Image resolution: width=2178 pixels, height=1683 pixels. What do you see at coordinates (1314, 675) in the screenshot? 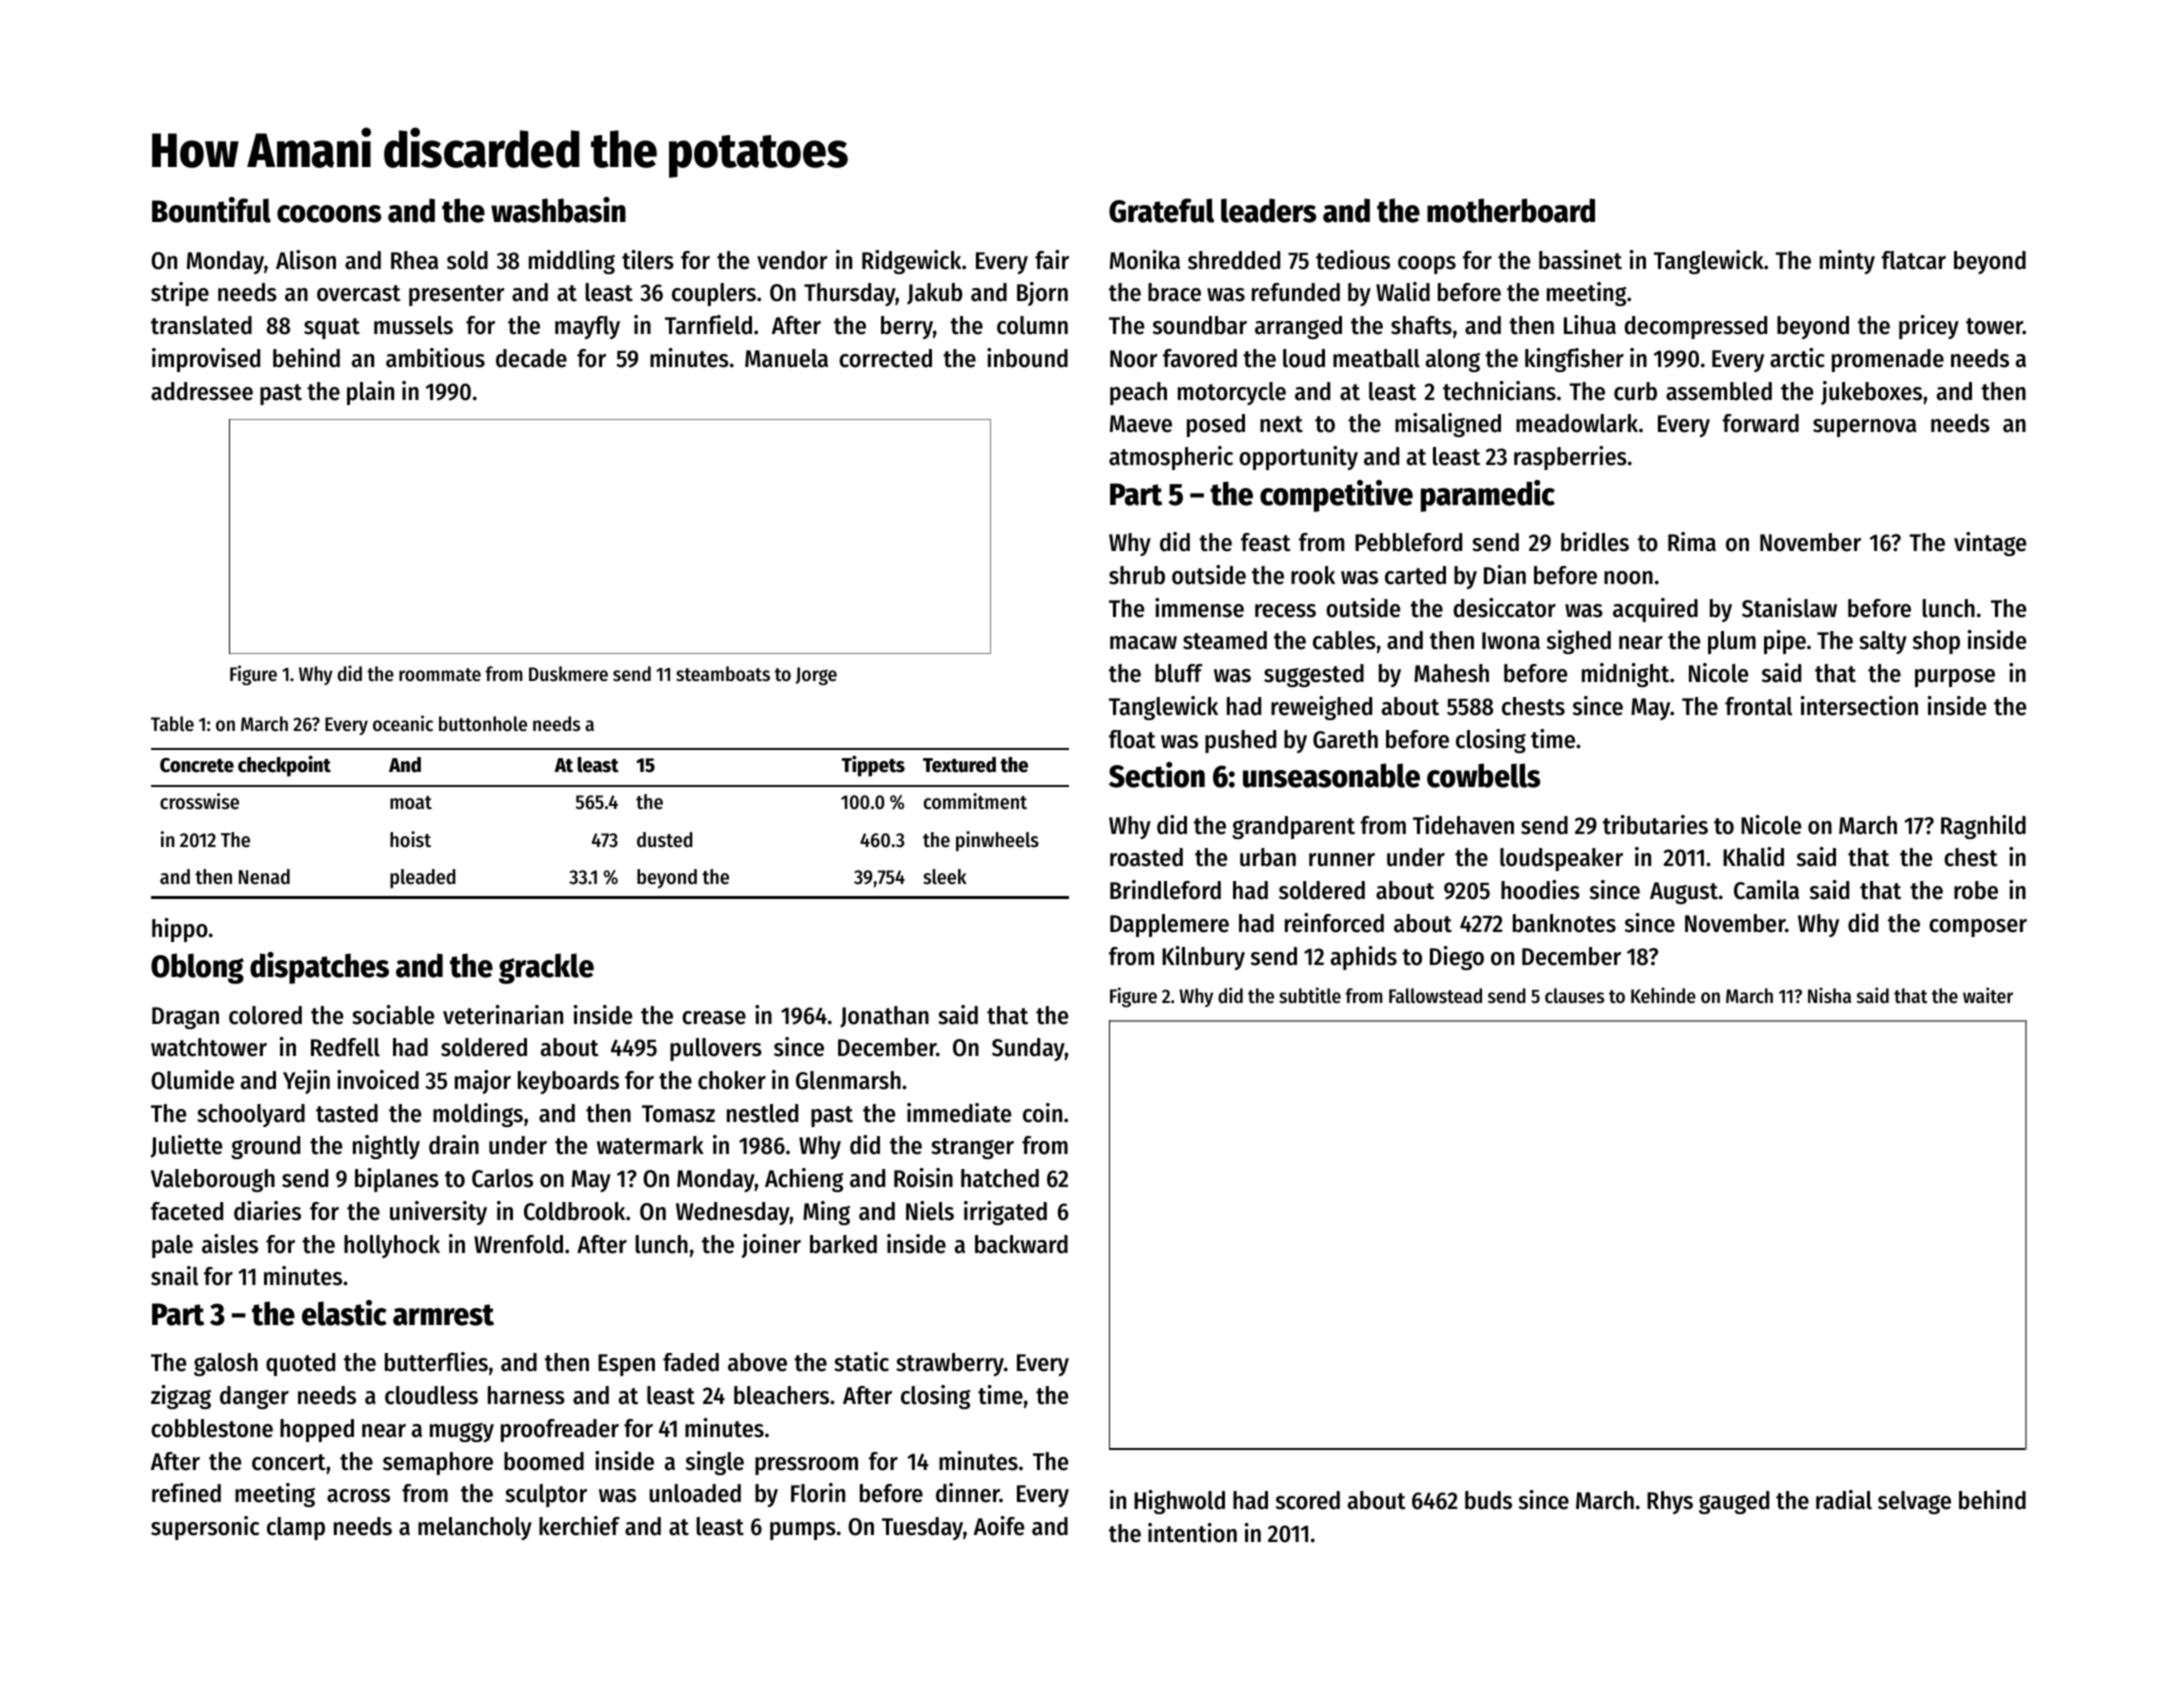
I see `suggested` at bounding box center [1314, 675].
